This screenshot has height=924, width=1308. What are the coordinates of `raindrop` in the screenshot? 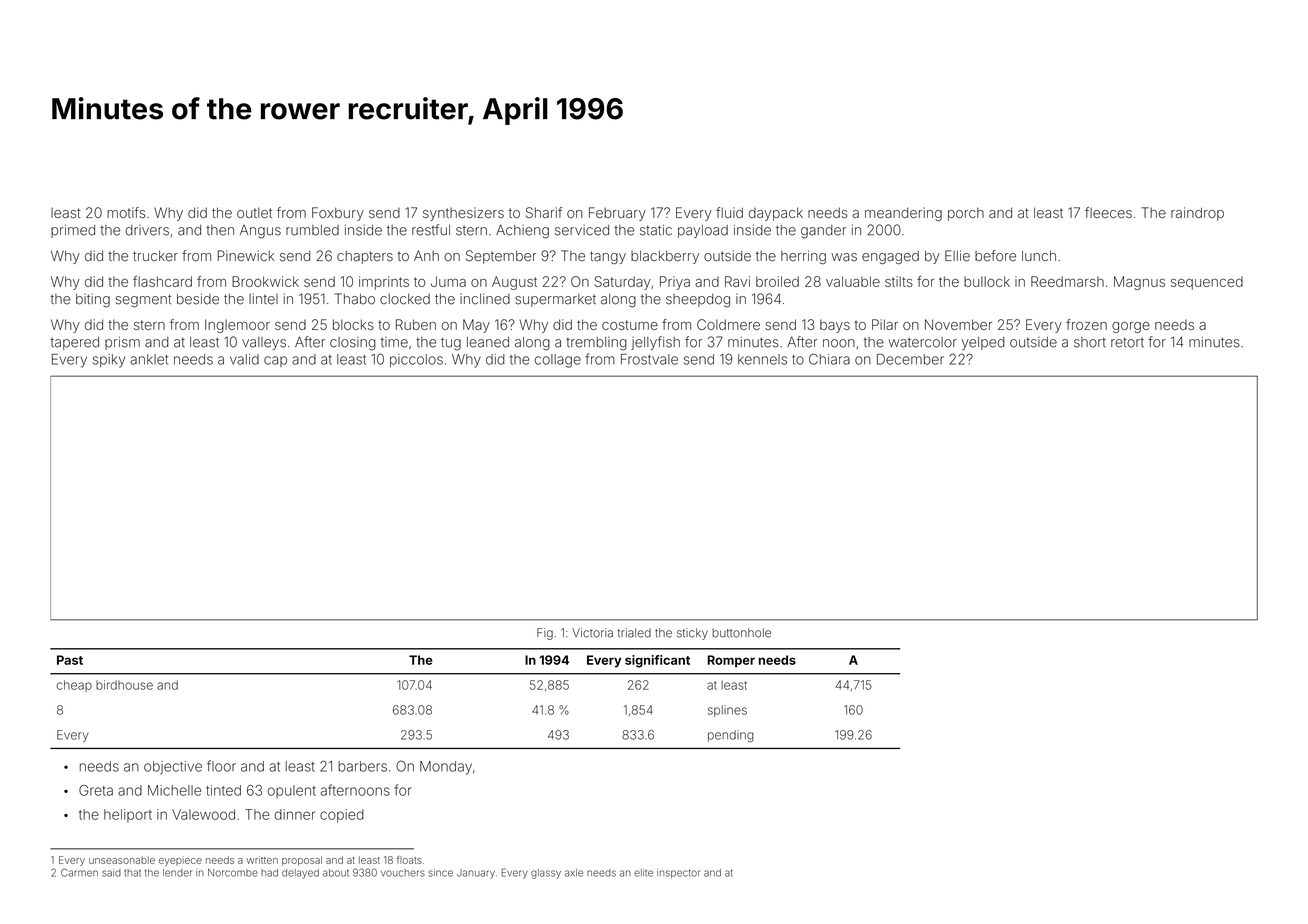 It's located at (1197, 214).
